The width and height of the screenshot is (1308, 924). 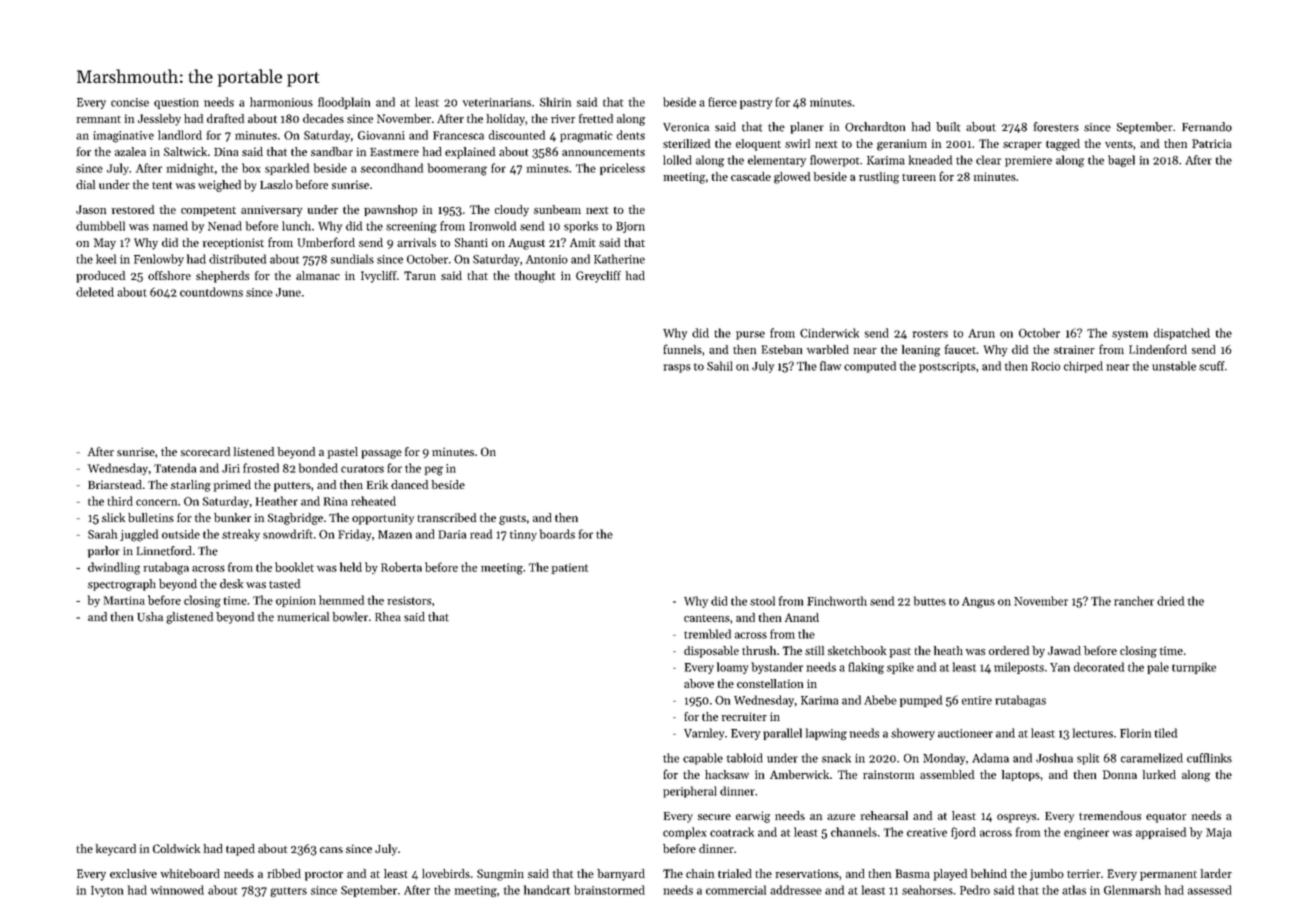 What do you see at coordinates (1121, 161) in the screenshot?
I see `bagel` at bounding box center [1121, 161].
